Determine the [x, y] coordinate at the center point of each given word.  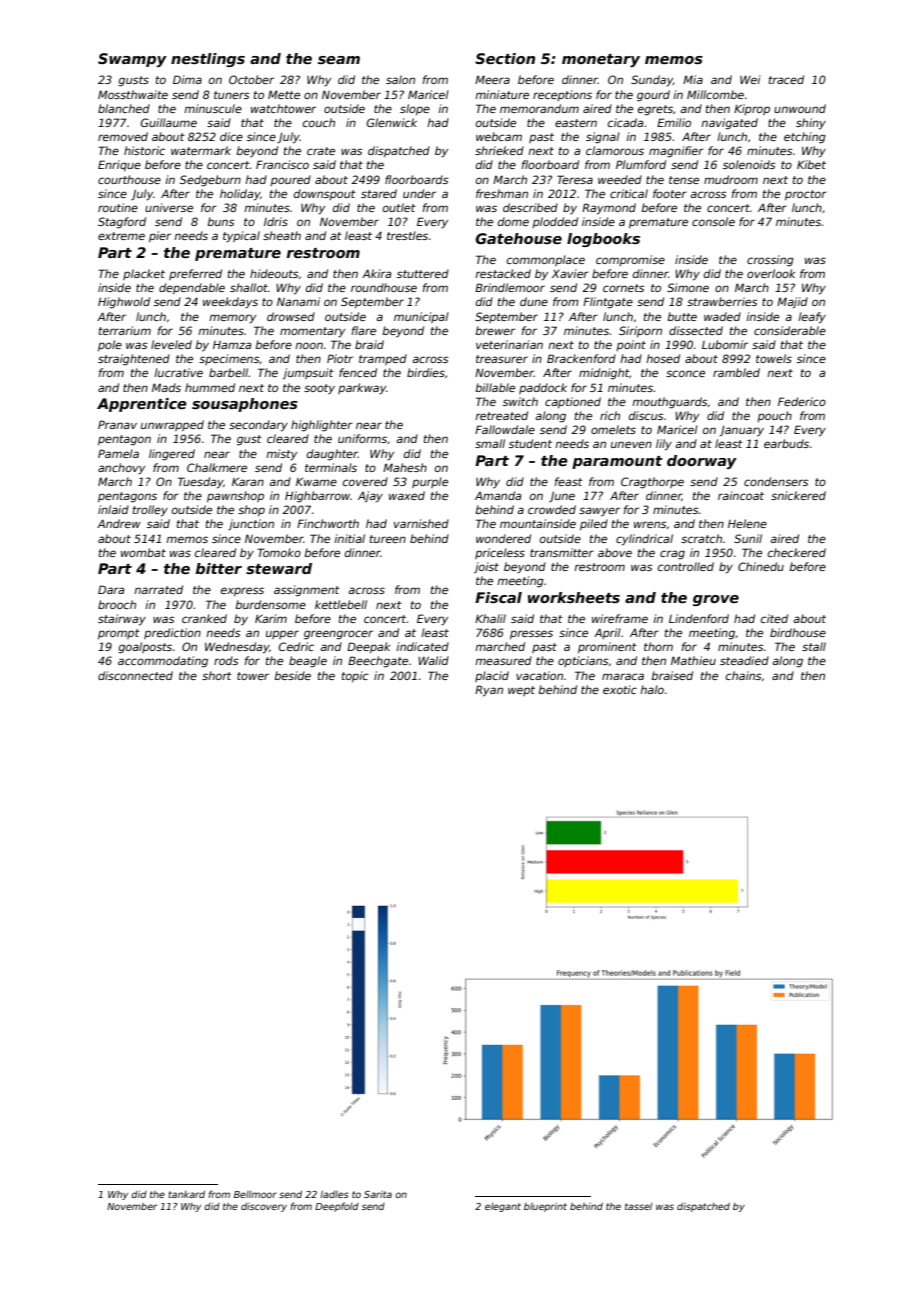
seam [339, 60]
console [713, 221]
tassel [638, 1206]
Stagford [122, 223]
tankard [186, 1194]
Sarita [378, 1194]
